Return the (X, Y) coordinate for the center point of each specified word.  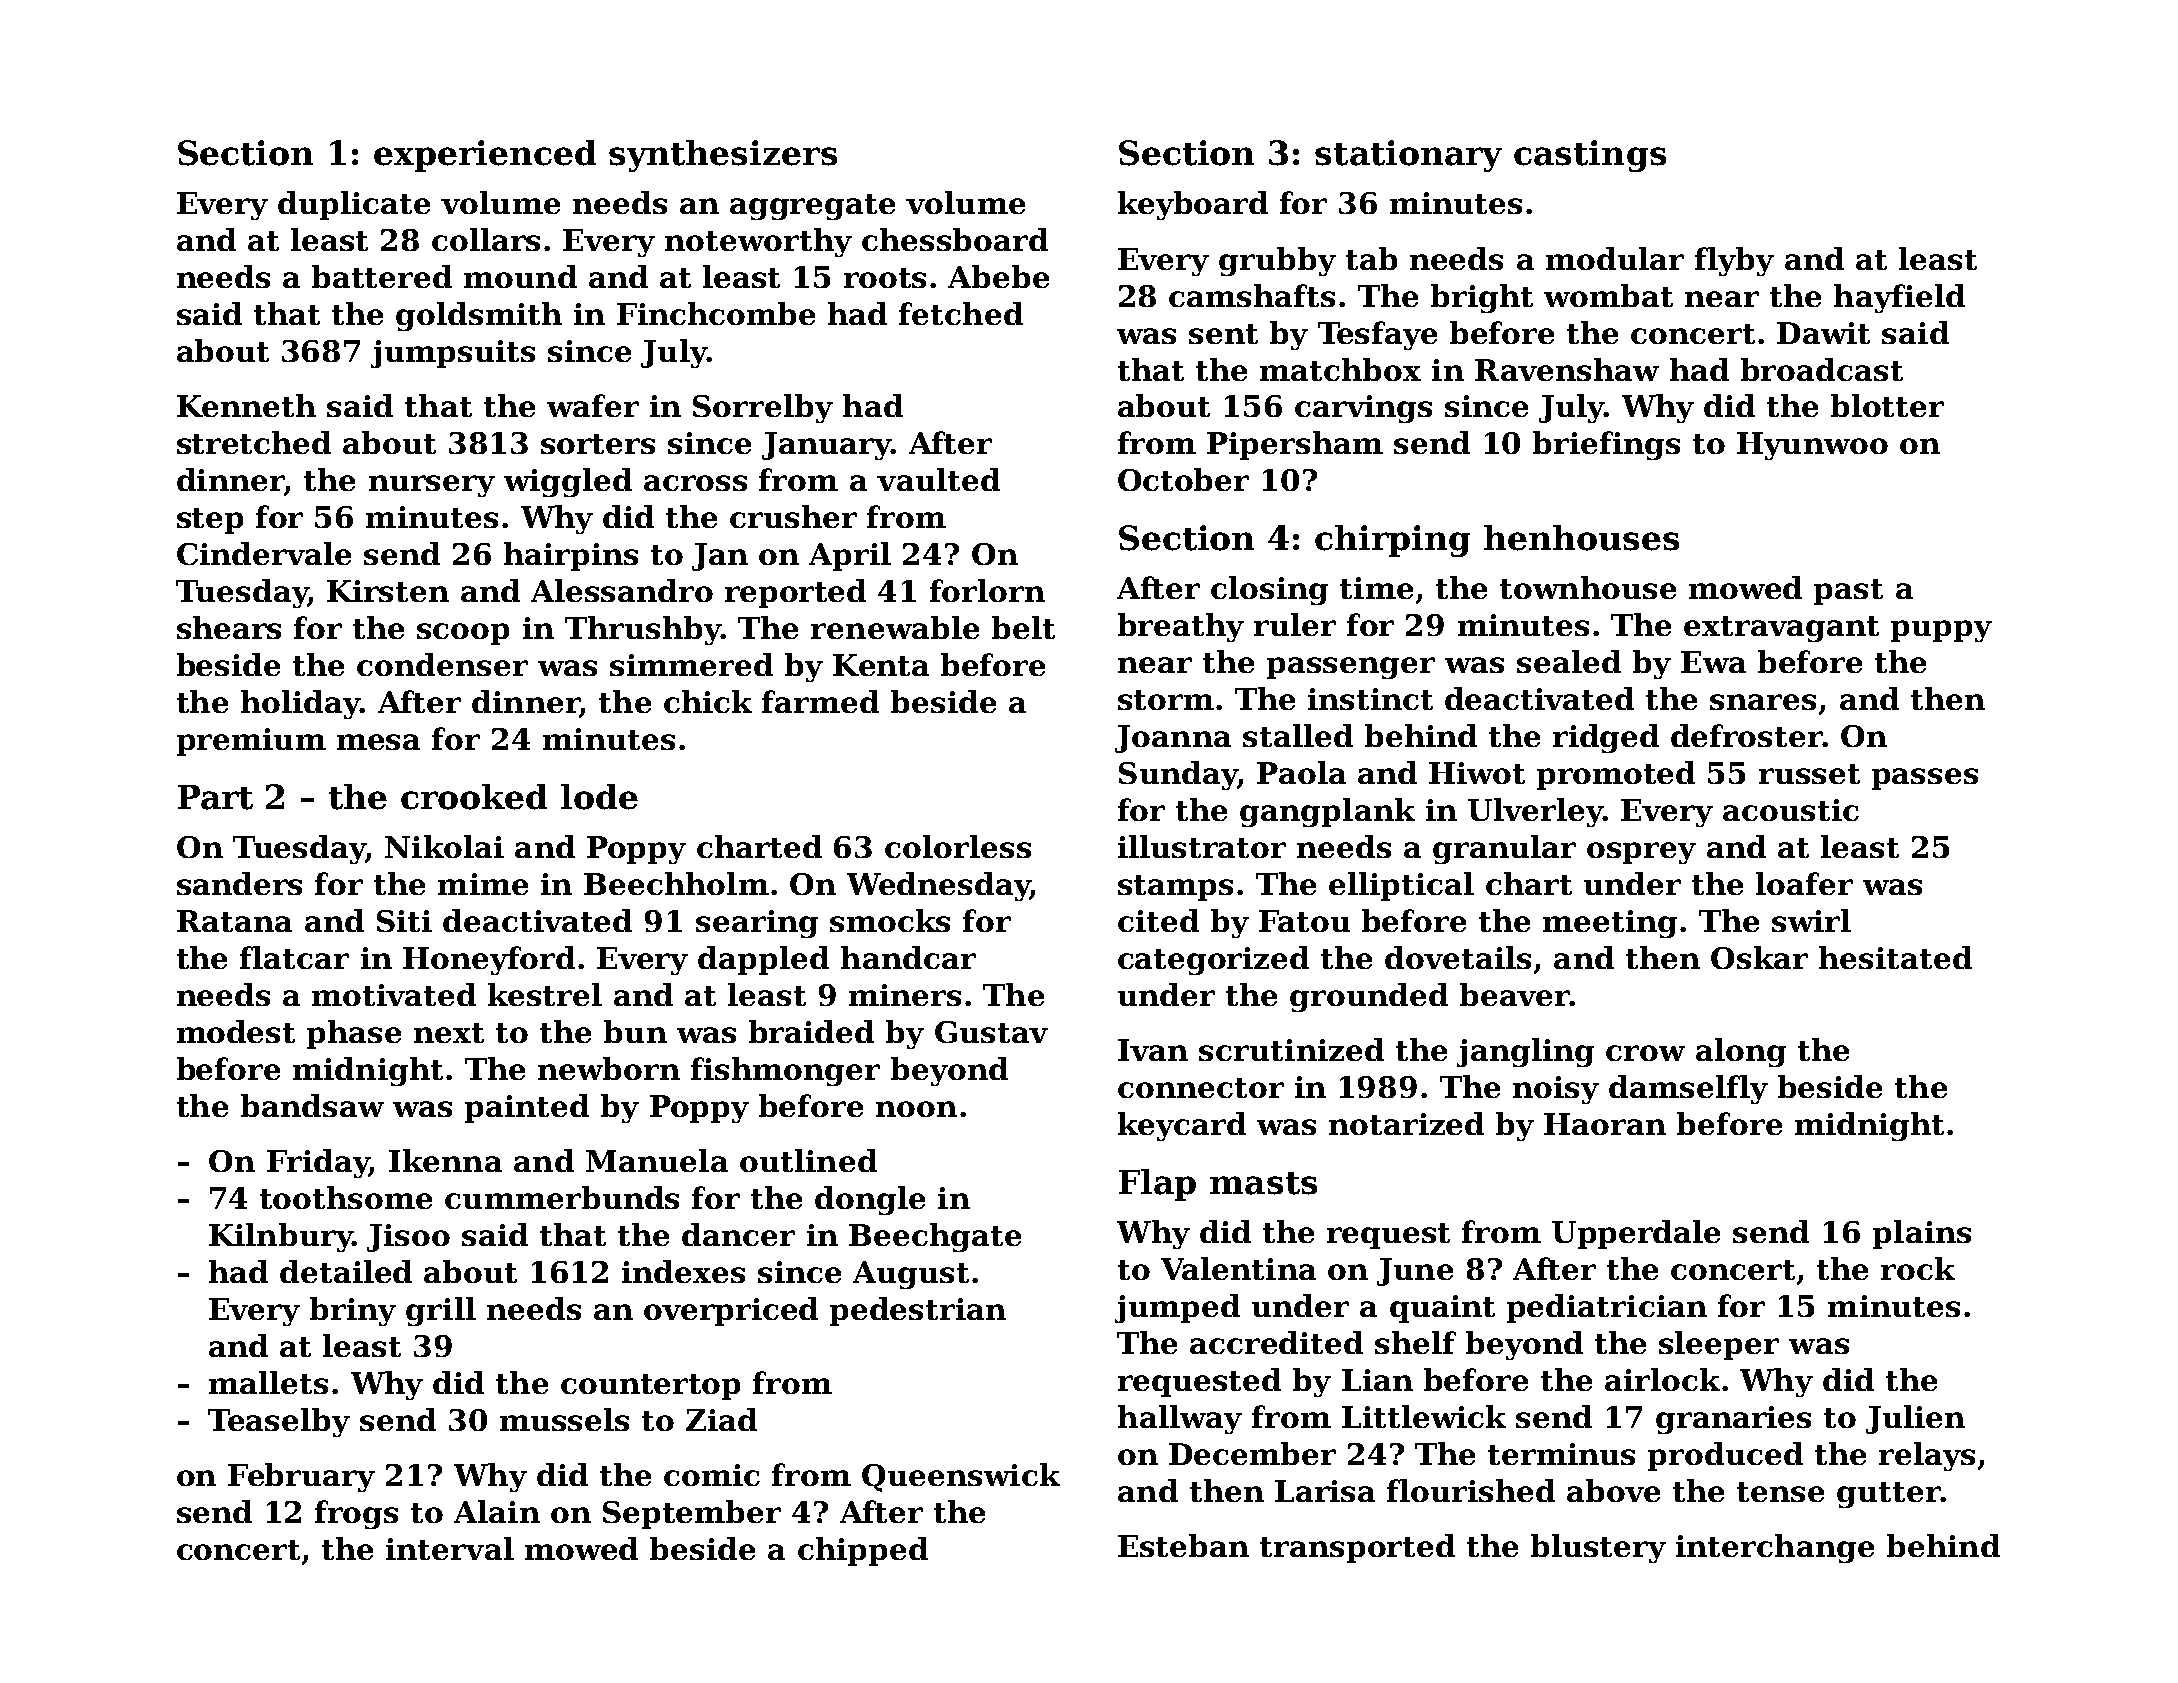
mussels (564, 1419)
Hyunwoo (1812, 446)
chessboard (955, 239)
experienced (485, 156)
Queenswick (961, 1477)
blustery (1598, 1548)
